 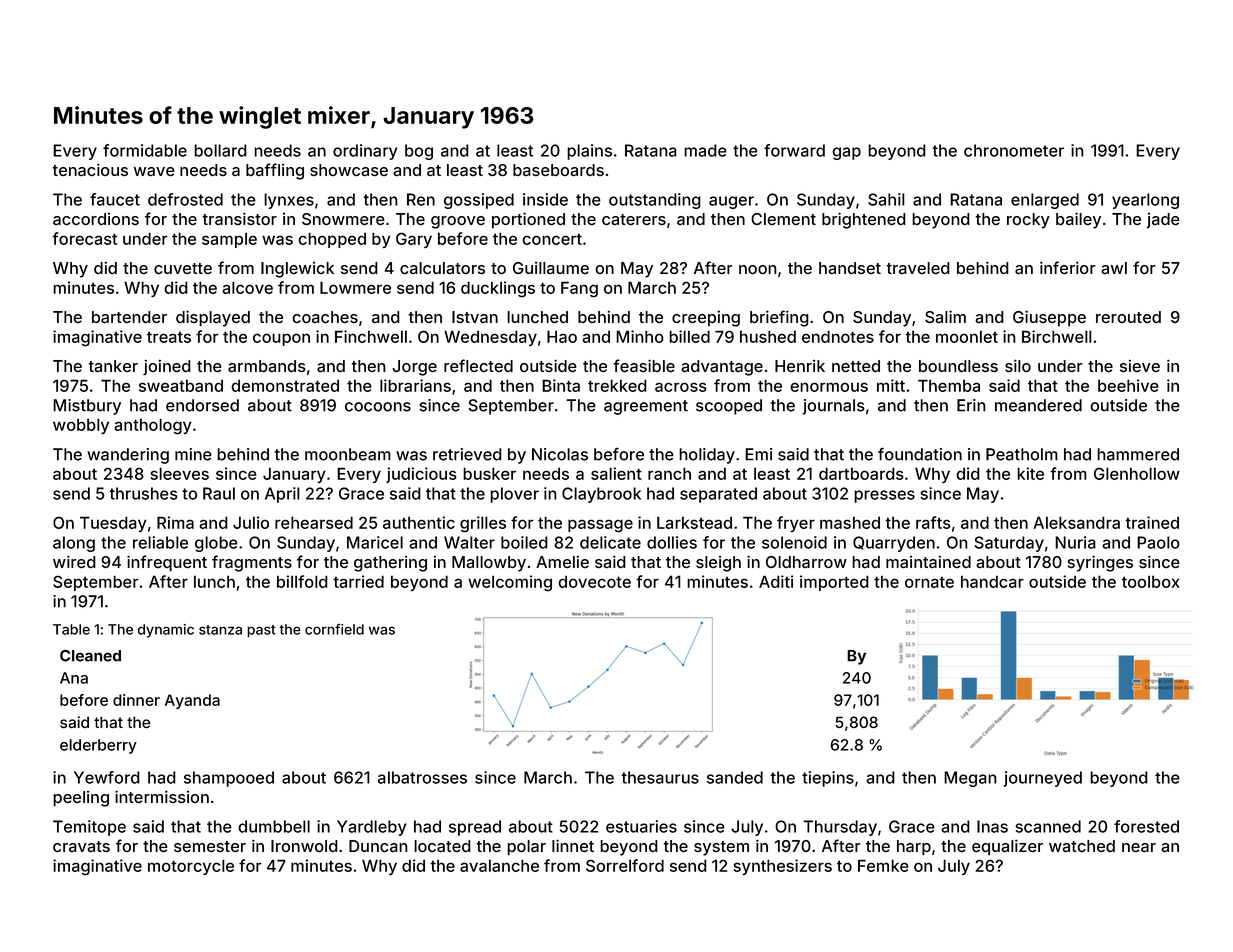 I want to click on elderberry, so click(x=98, y=746).
